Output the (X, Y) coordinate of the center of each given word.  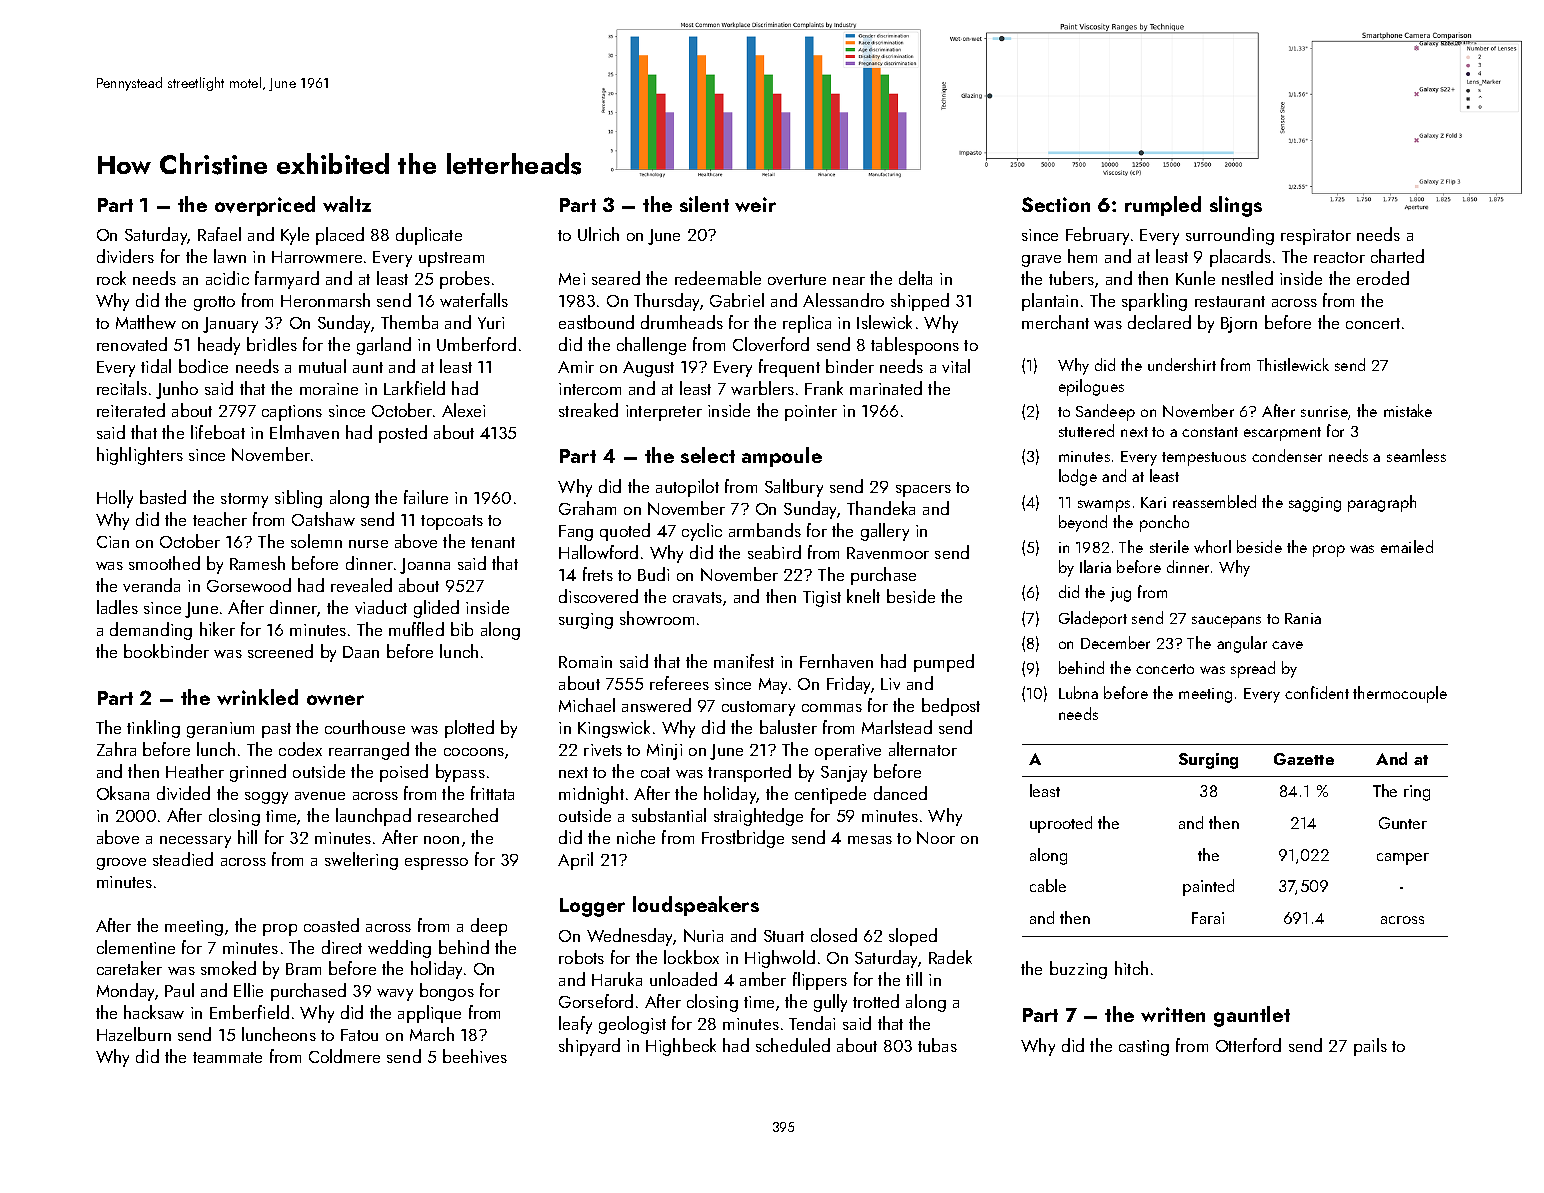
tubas (937, 1045)
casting (1144, 1048)
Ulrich (598, 234)
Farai (1208, 918)
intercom (590, 389)
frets (598, 574)
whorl (1212, 546)
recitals (122, 388)
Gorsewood (249, 585)
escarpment (1282, 434)
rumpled (1163, 206)
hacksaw (154, 1012)
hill (247, 837)
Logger (592, 907)
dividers (125, 256)
